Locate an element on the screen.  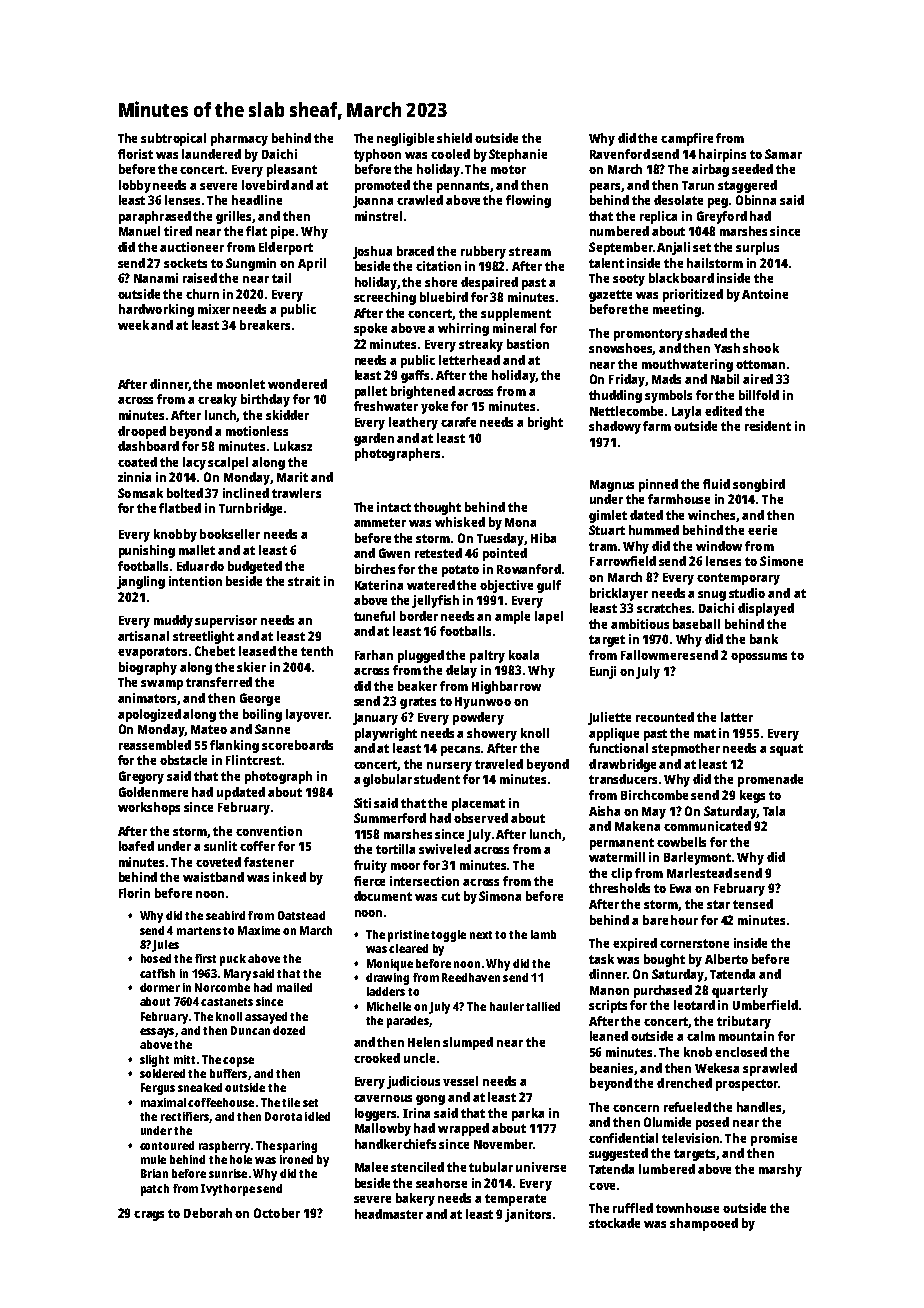
crags is located at coordinates (149, 1216).
